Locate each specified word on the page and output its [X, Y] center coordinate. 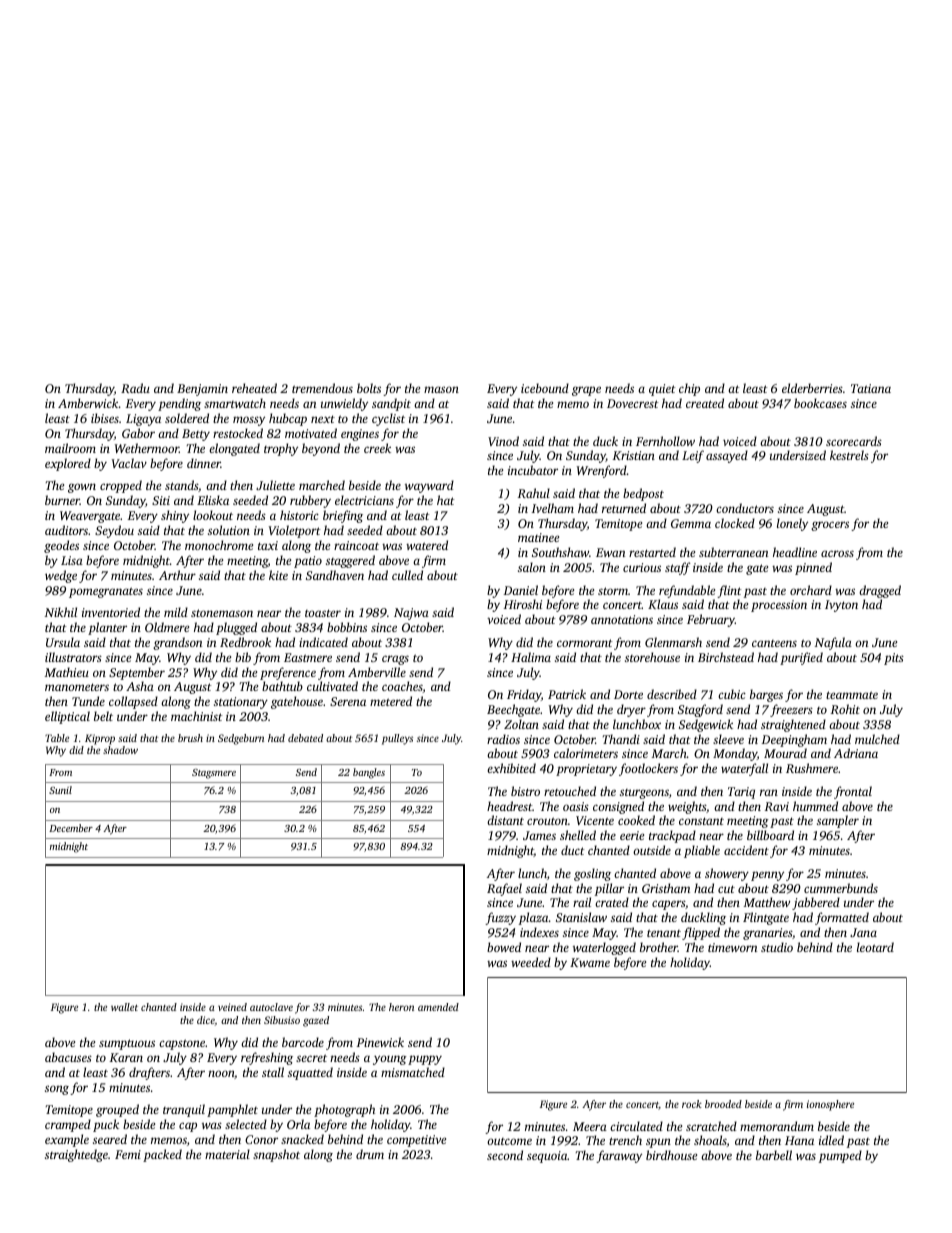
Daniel [520, 590]
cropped [121, 486]
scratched [711, 1126]
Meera [590, 1126]
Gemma [691, 523]
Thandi [621, 739]
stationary [241, 703]
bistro [525, 791]
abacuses [68, 1057]
